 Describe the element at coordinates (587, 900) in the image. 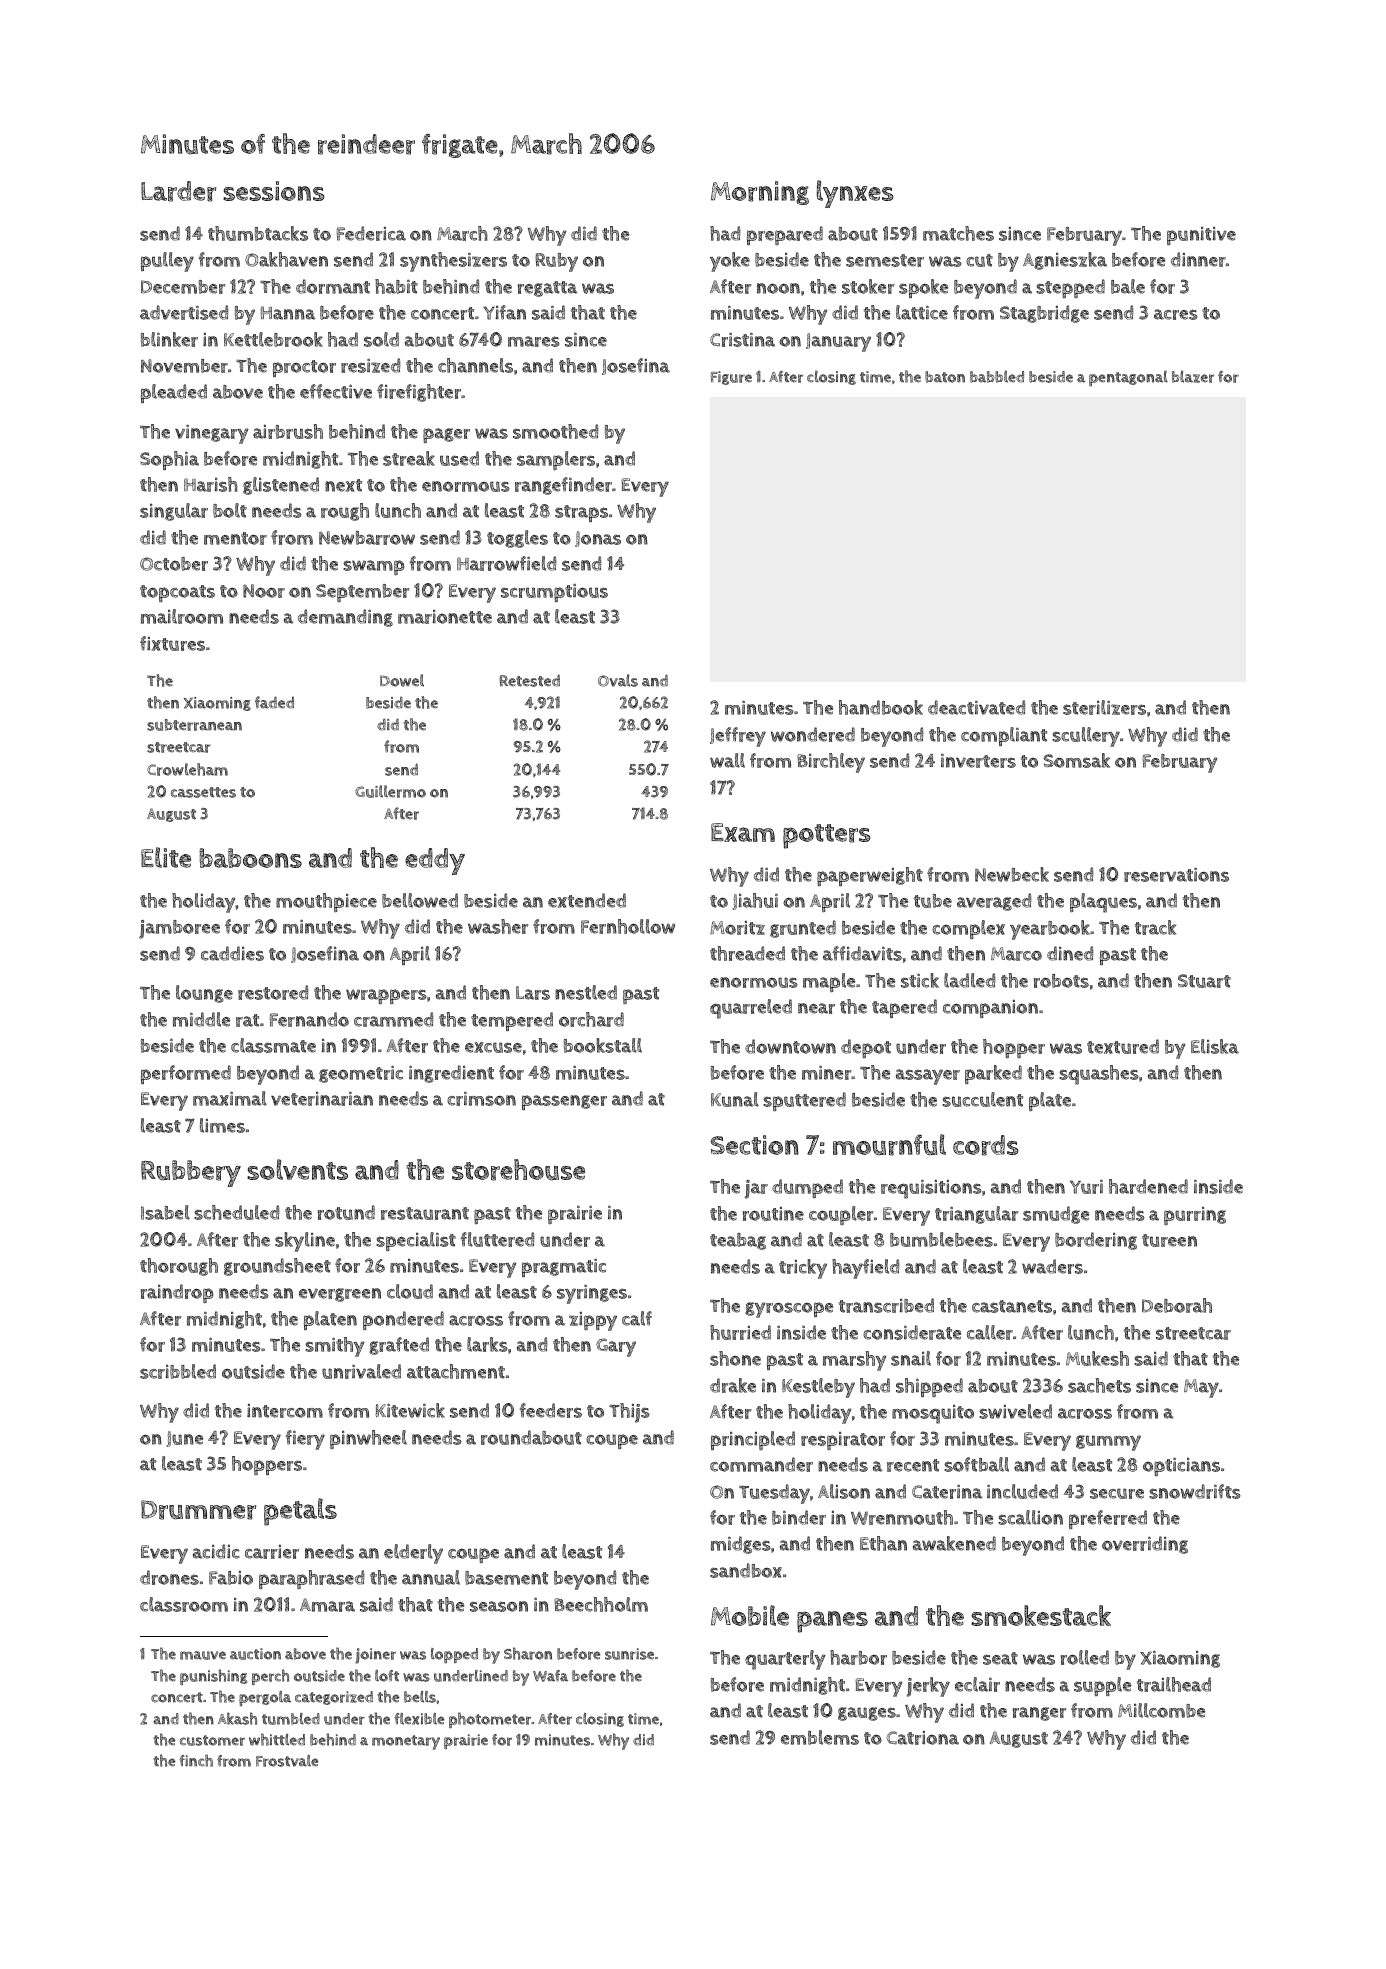

I see `extended` at that location.
